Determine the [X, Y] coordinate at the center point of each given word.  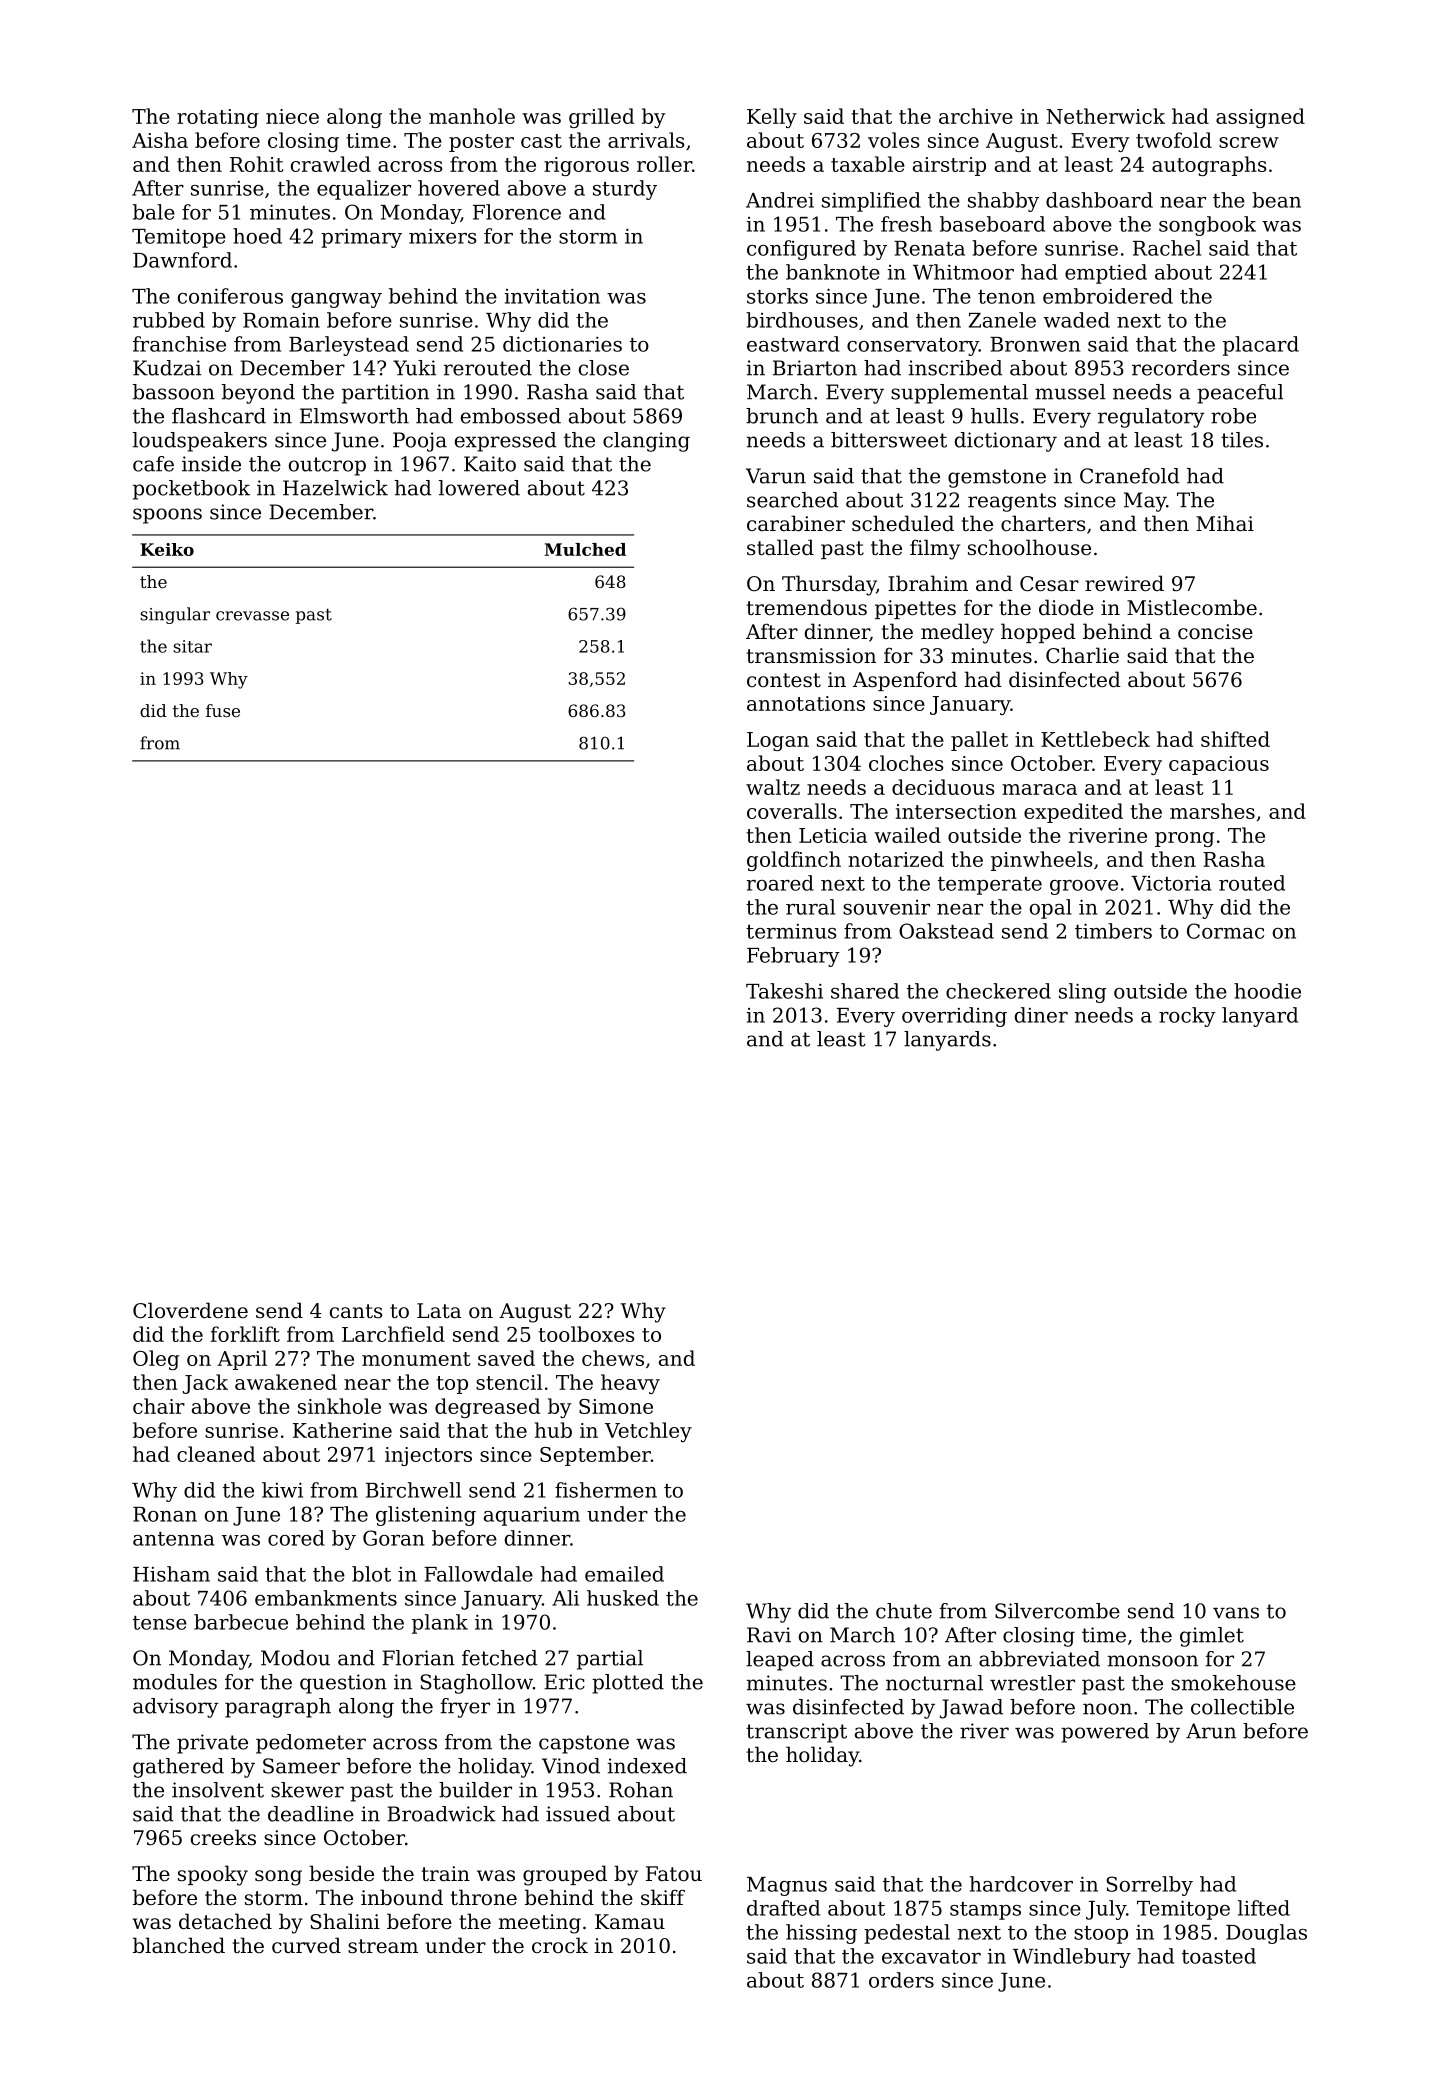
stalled [780, 547]
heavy [630, 1384]
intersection [956, 811]
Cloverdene [190, 1310]
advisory [176, 1708]
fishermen [606, 1490]
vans [1236, 1613]
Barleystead [349, 346]
